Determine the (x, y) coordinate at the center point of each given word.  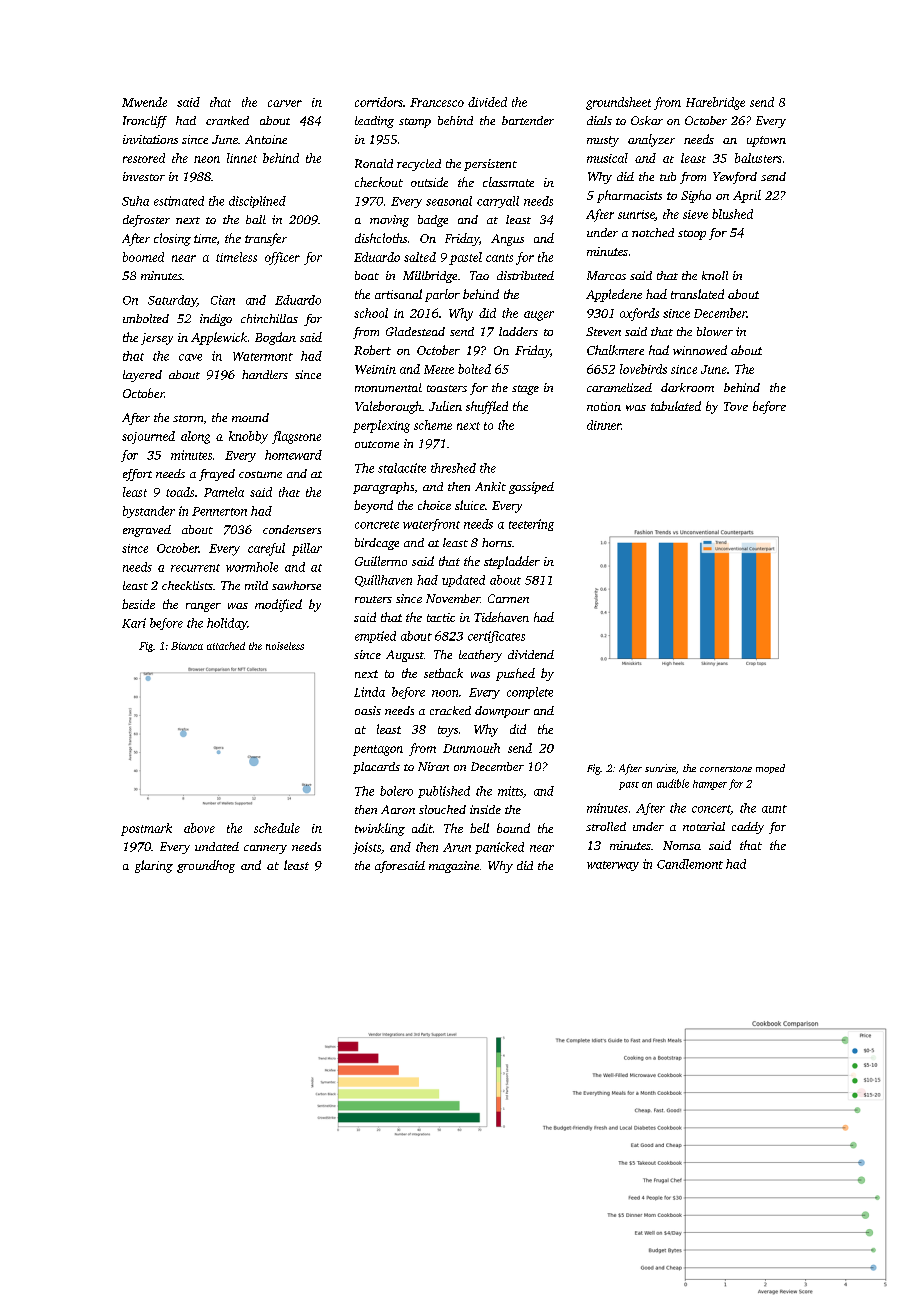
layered (142, 376)
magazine (454, 867)
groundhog (206, 866)
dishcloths (381, 238)
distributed (525, 275)
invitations (150, 139)
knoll (715, 275)
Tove (736, 406)
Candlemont (690, 864)
